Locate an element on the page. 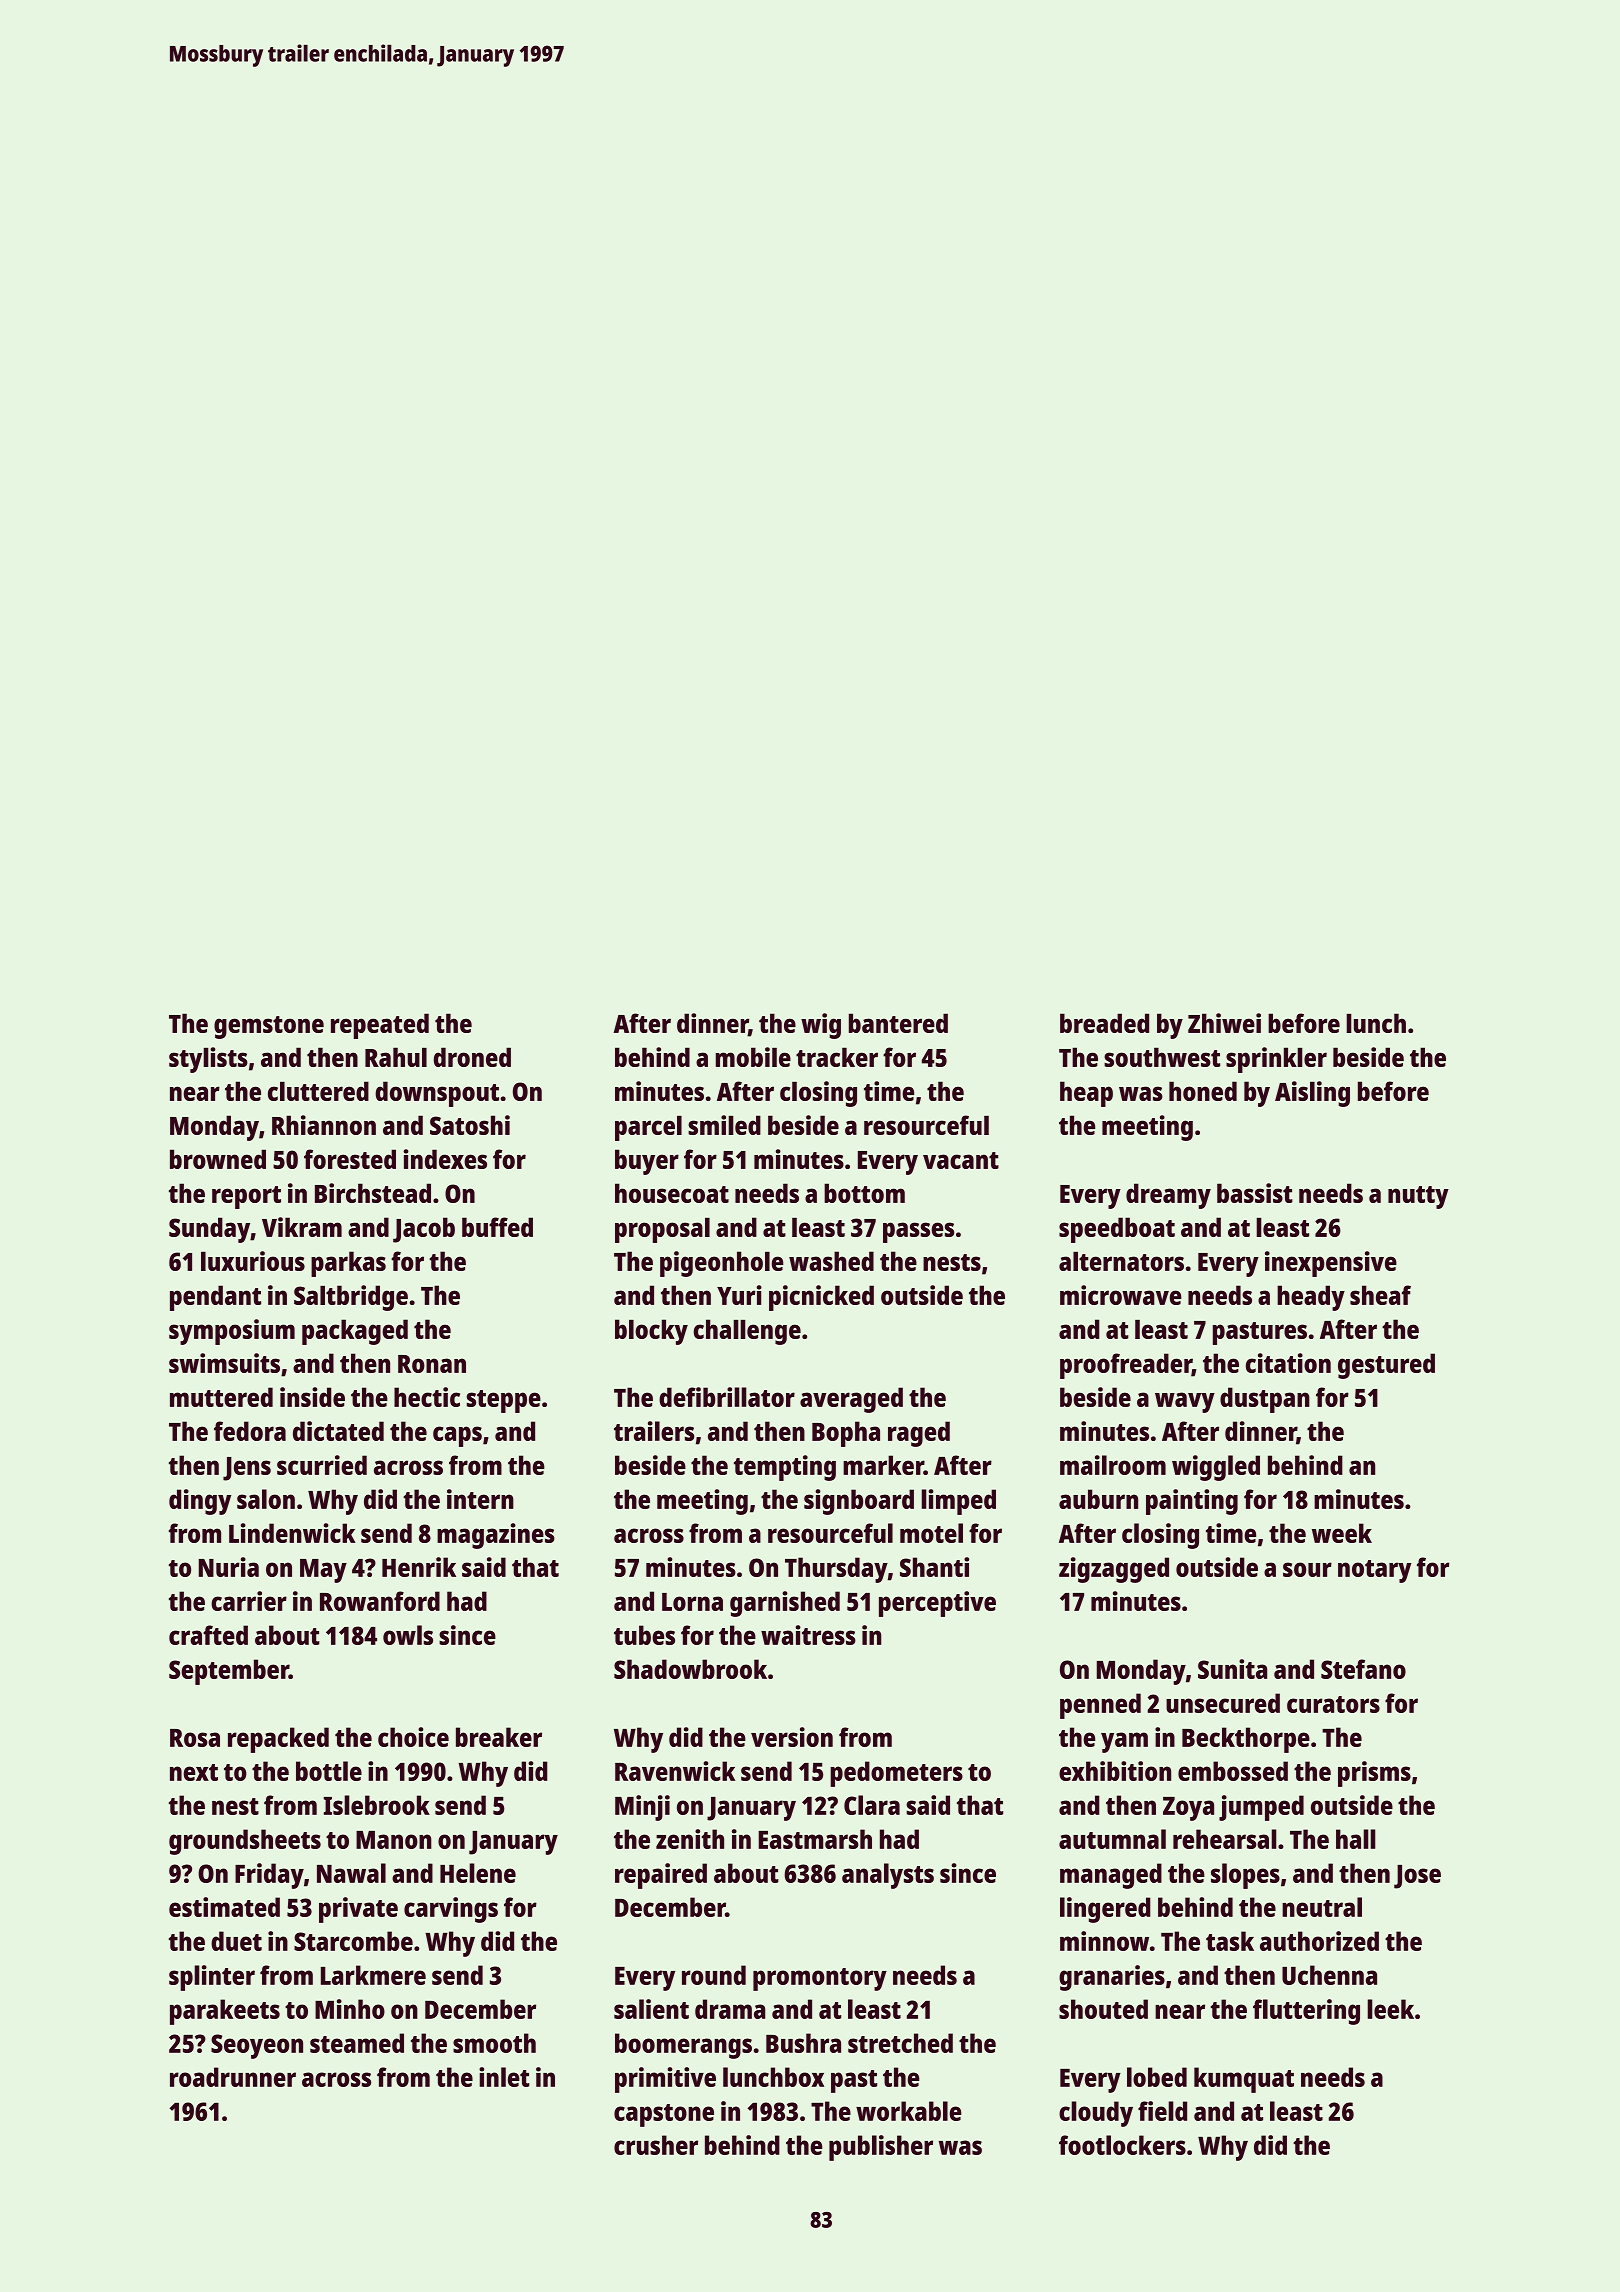  September is located at coordinates (229, 1672).
